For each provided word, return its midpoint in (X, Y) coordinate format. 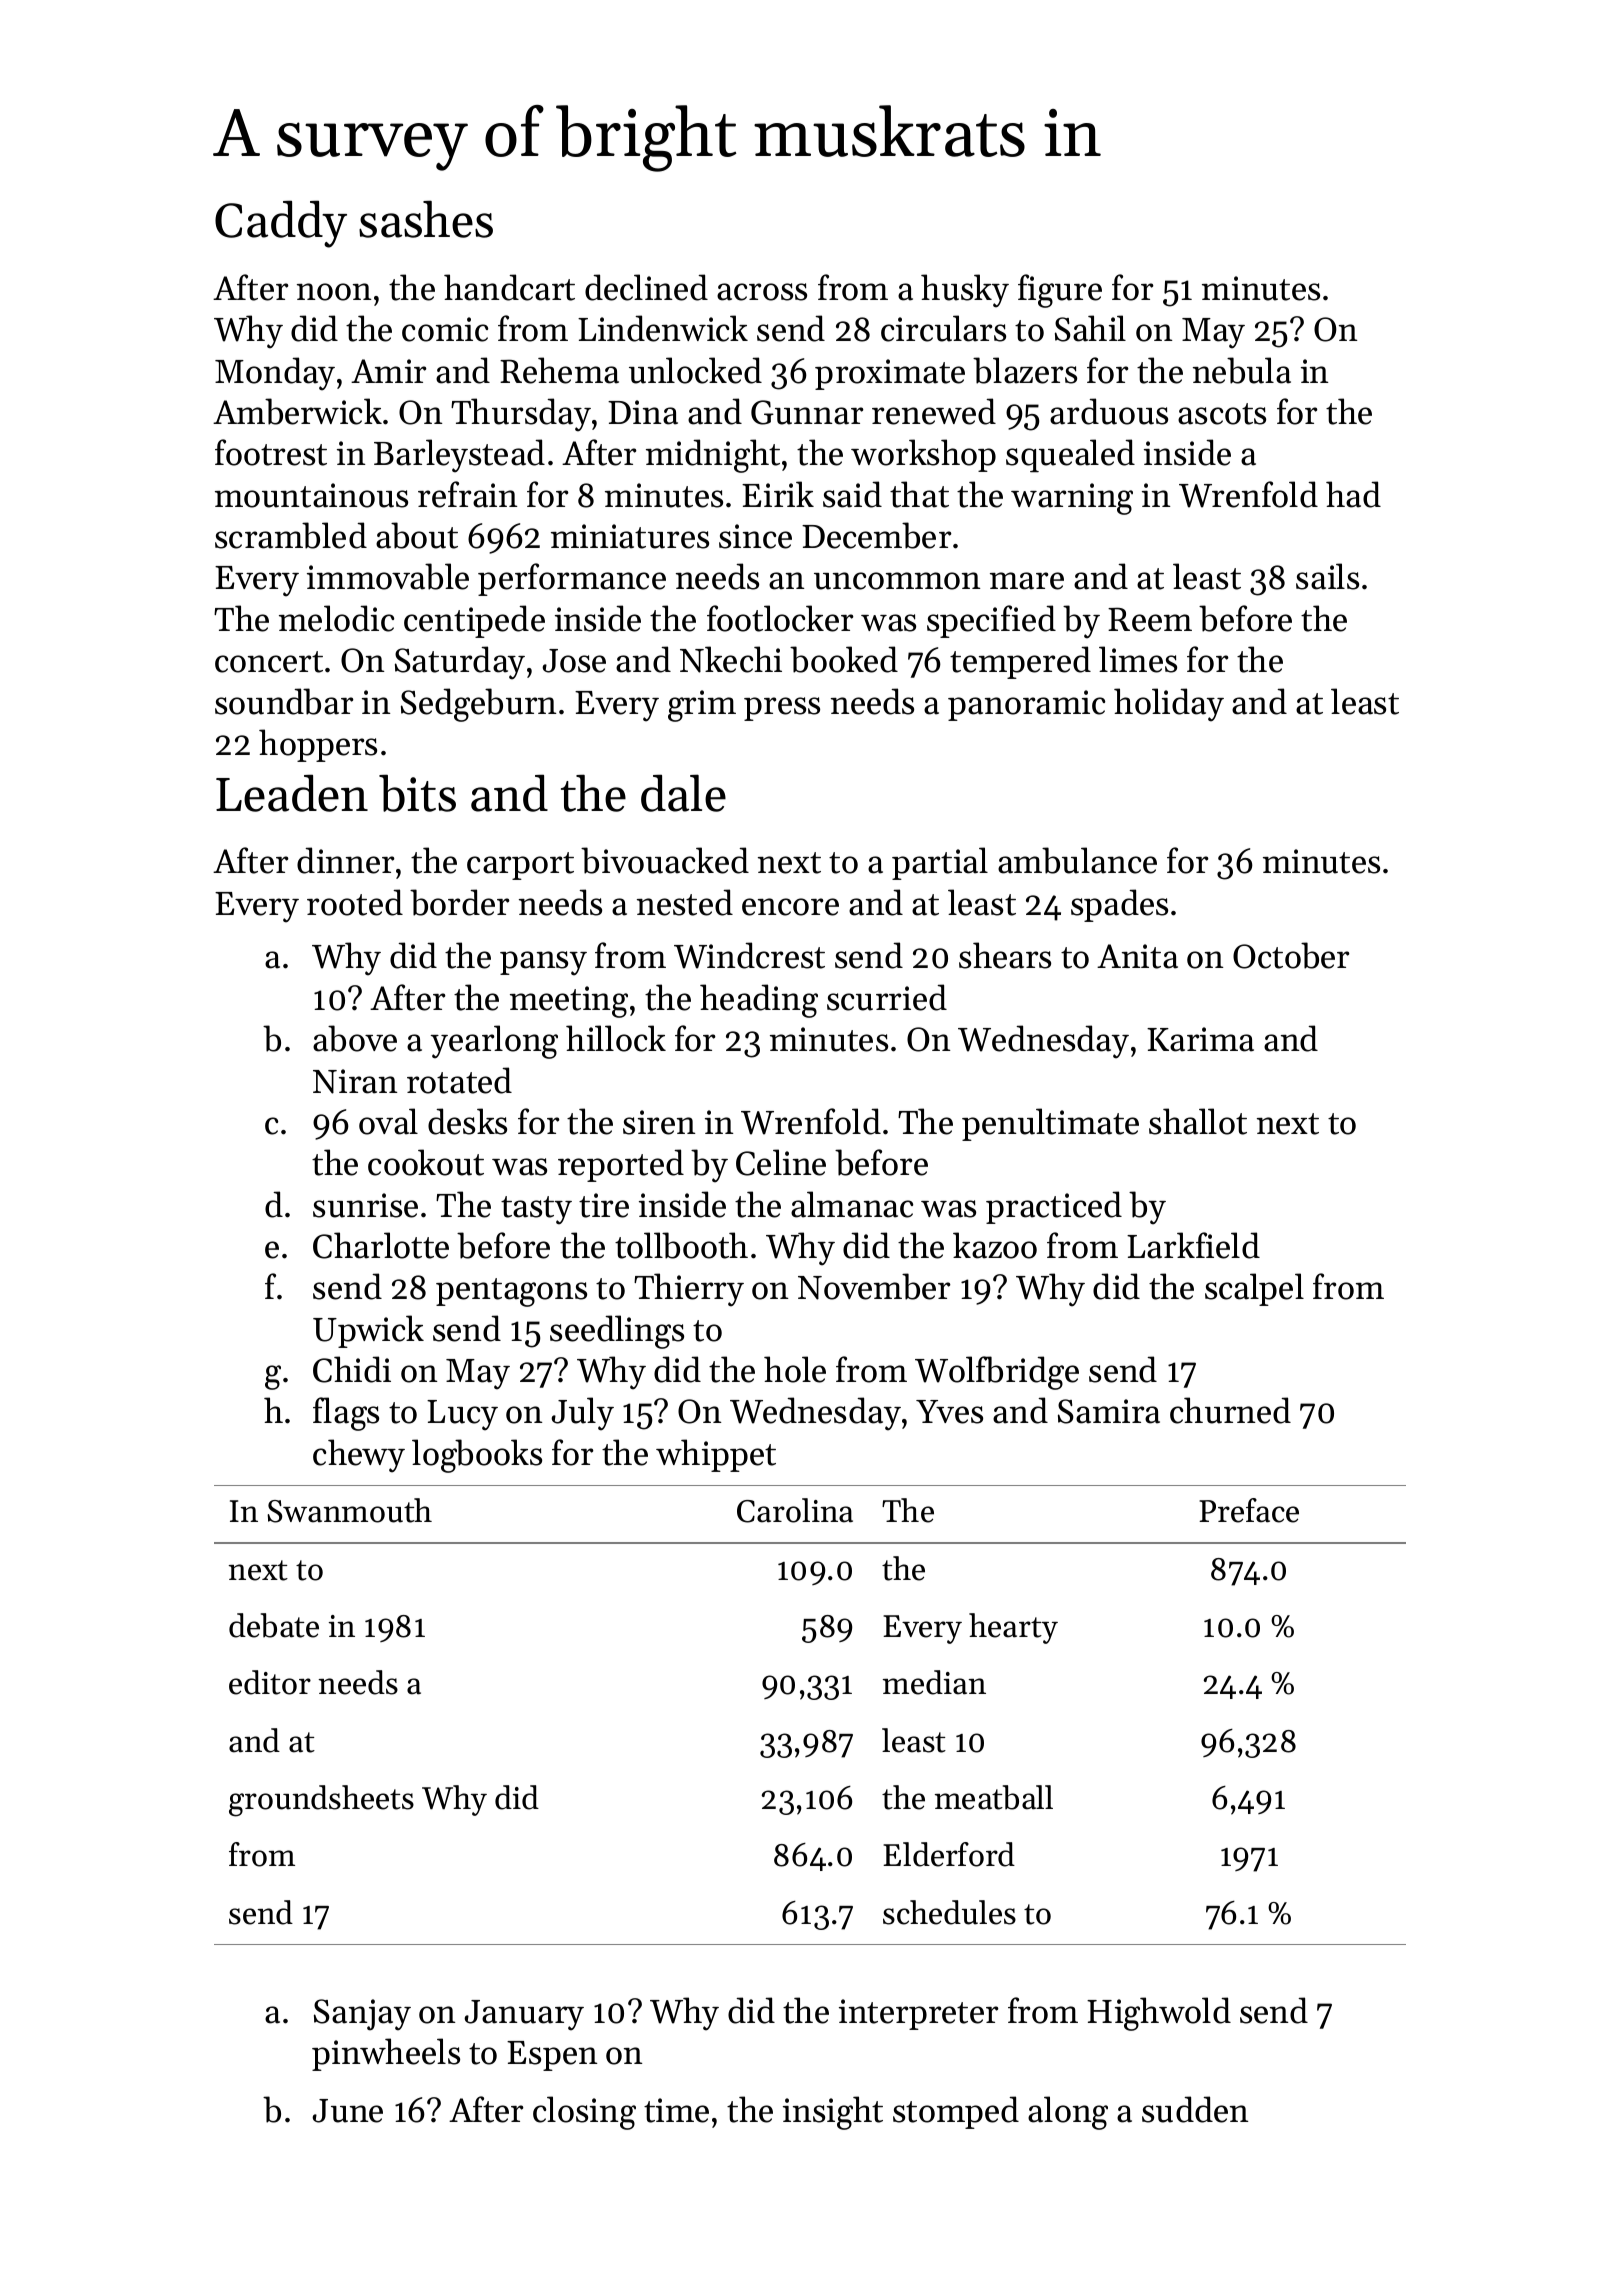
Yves (949, 1412)
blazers (1025, 370)
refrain (467, 494)
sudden (1195, 2109)
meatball (994, 1797)
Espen (552, 2056)
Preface (1249, 1510)
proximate (890, 374)
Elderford (949, 1854)
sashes (426, 219)
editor (270, 1682)
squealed (1070, 455)
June (347, 2111)
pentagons (511, 1292)
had (1353, 494)
